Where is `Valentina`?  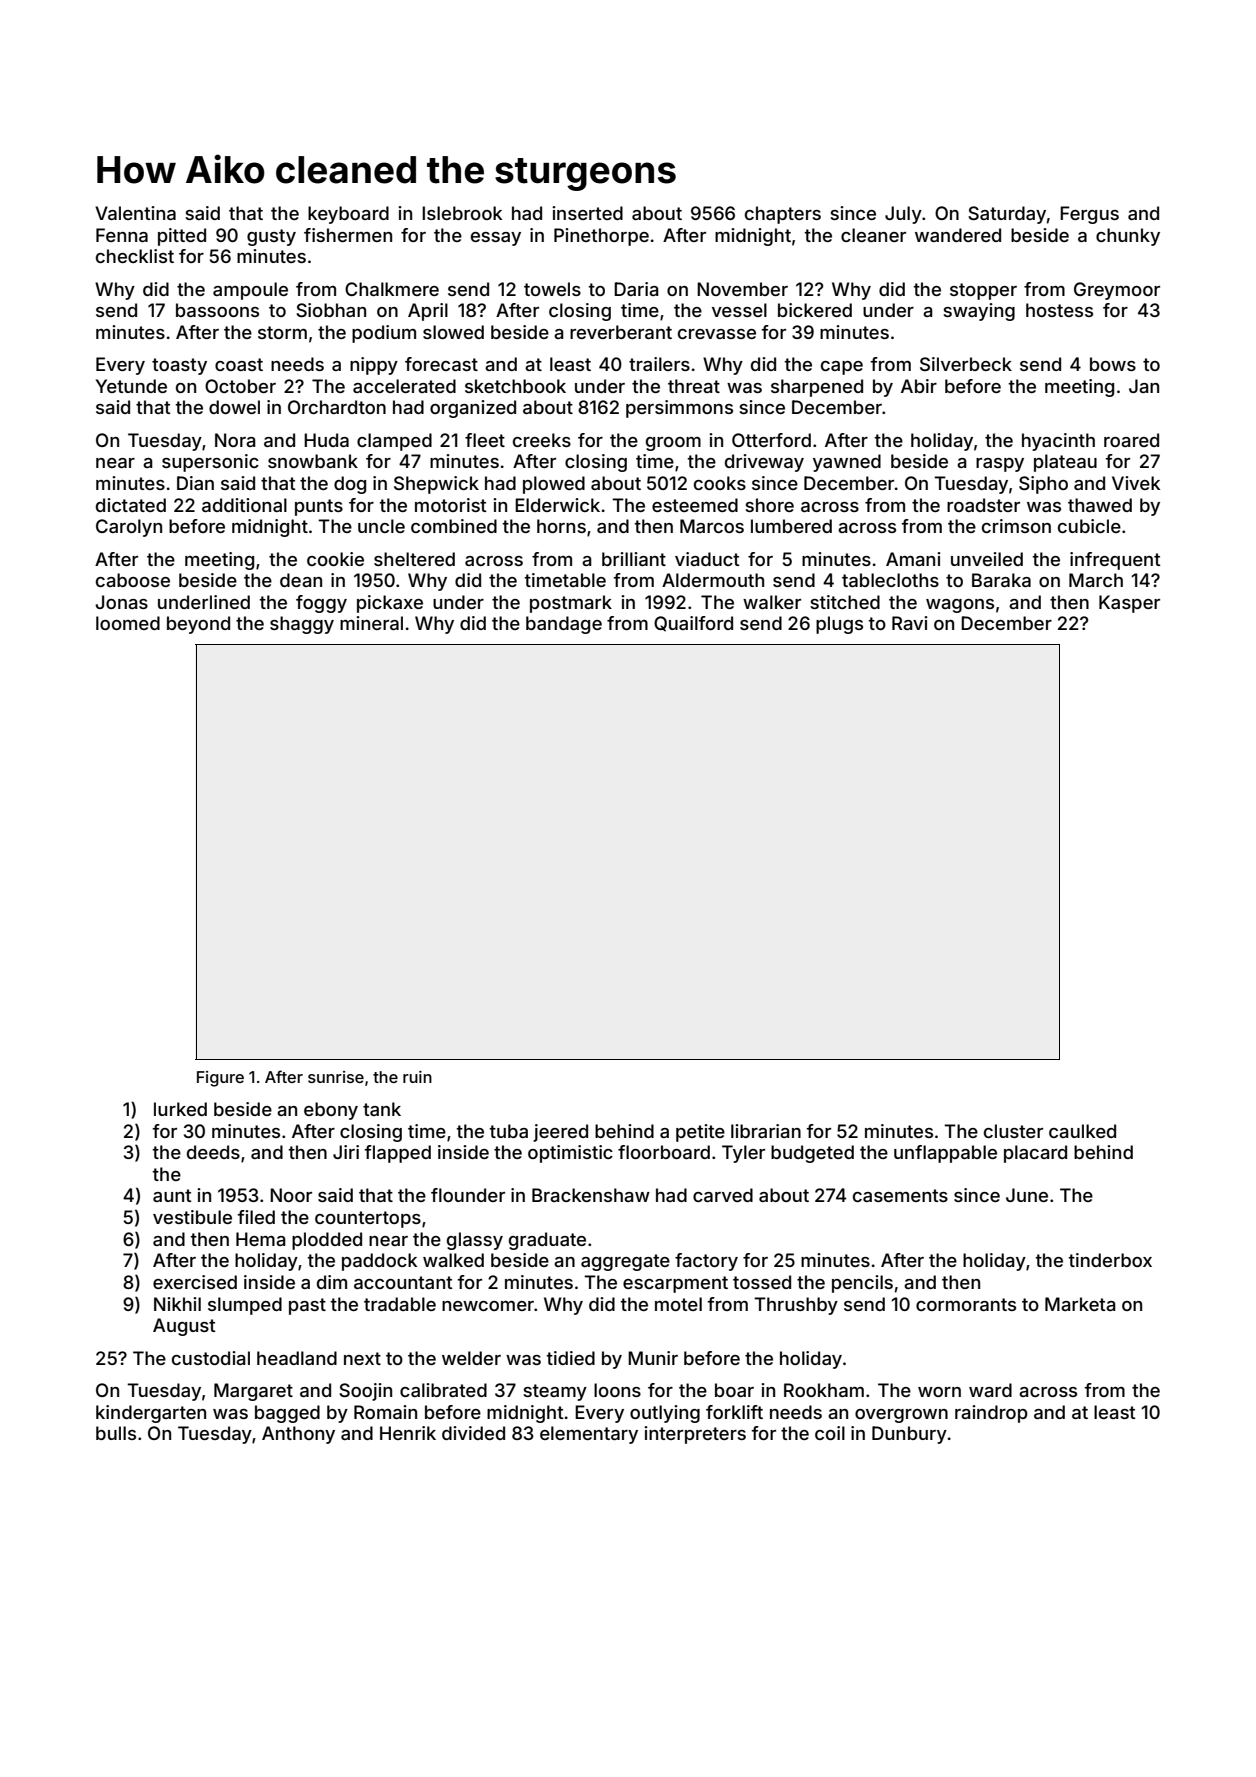 Valentina is located at coordinates (135, 213).
